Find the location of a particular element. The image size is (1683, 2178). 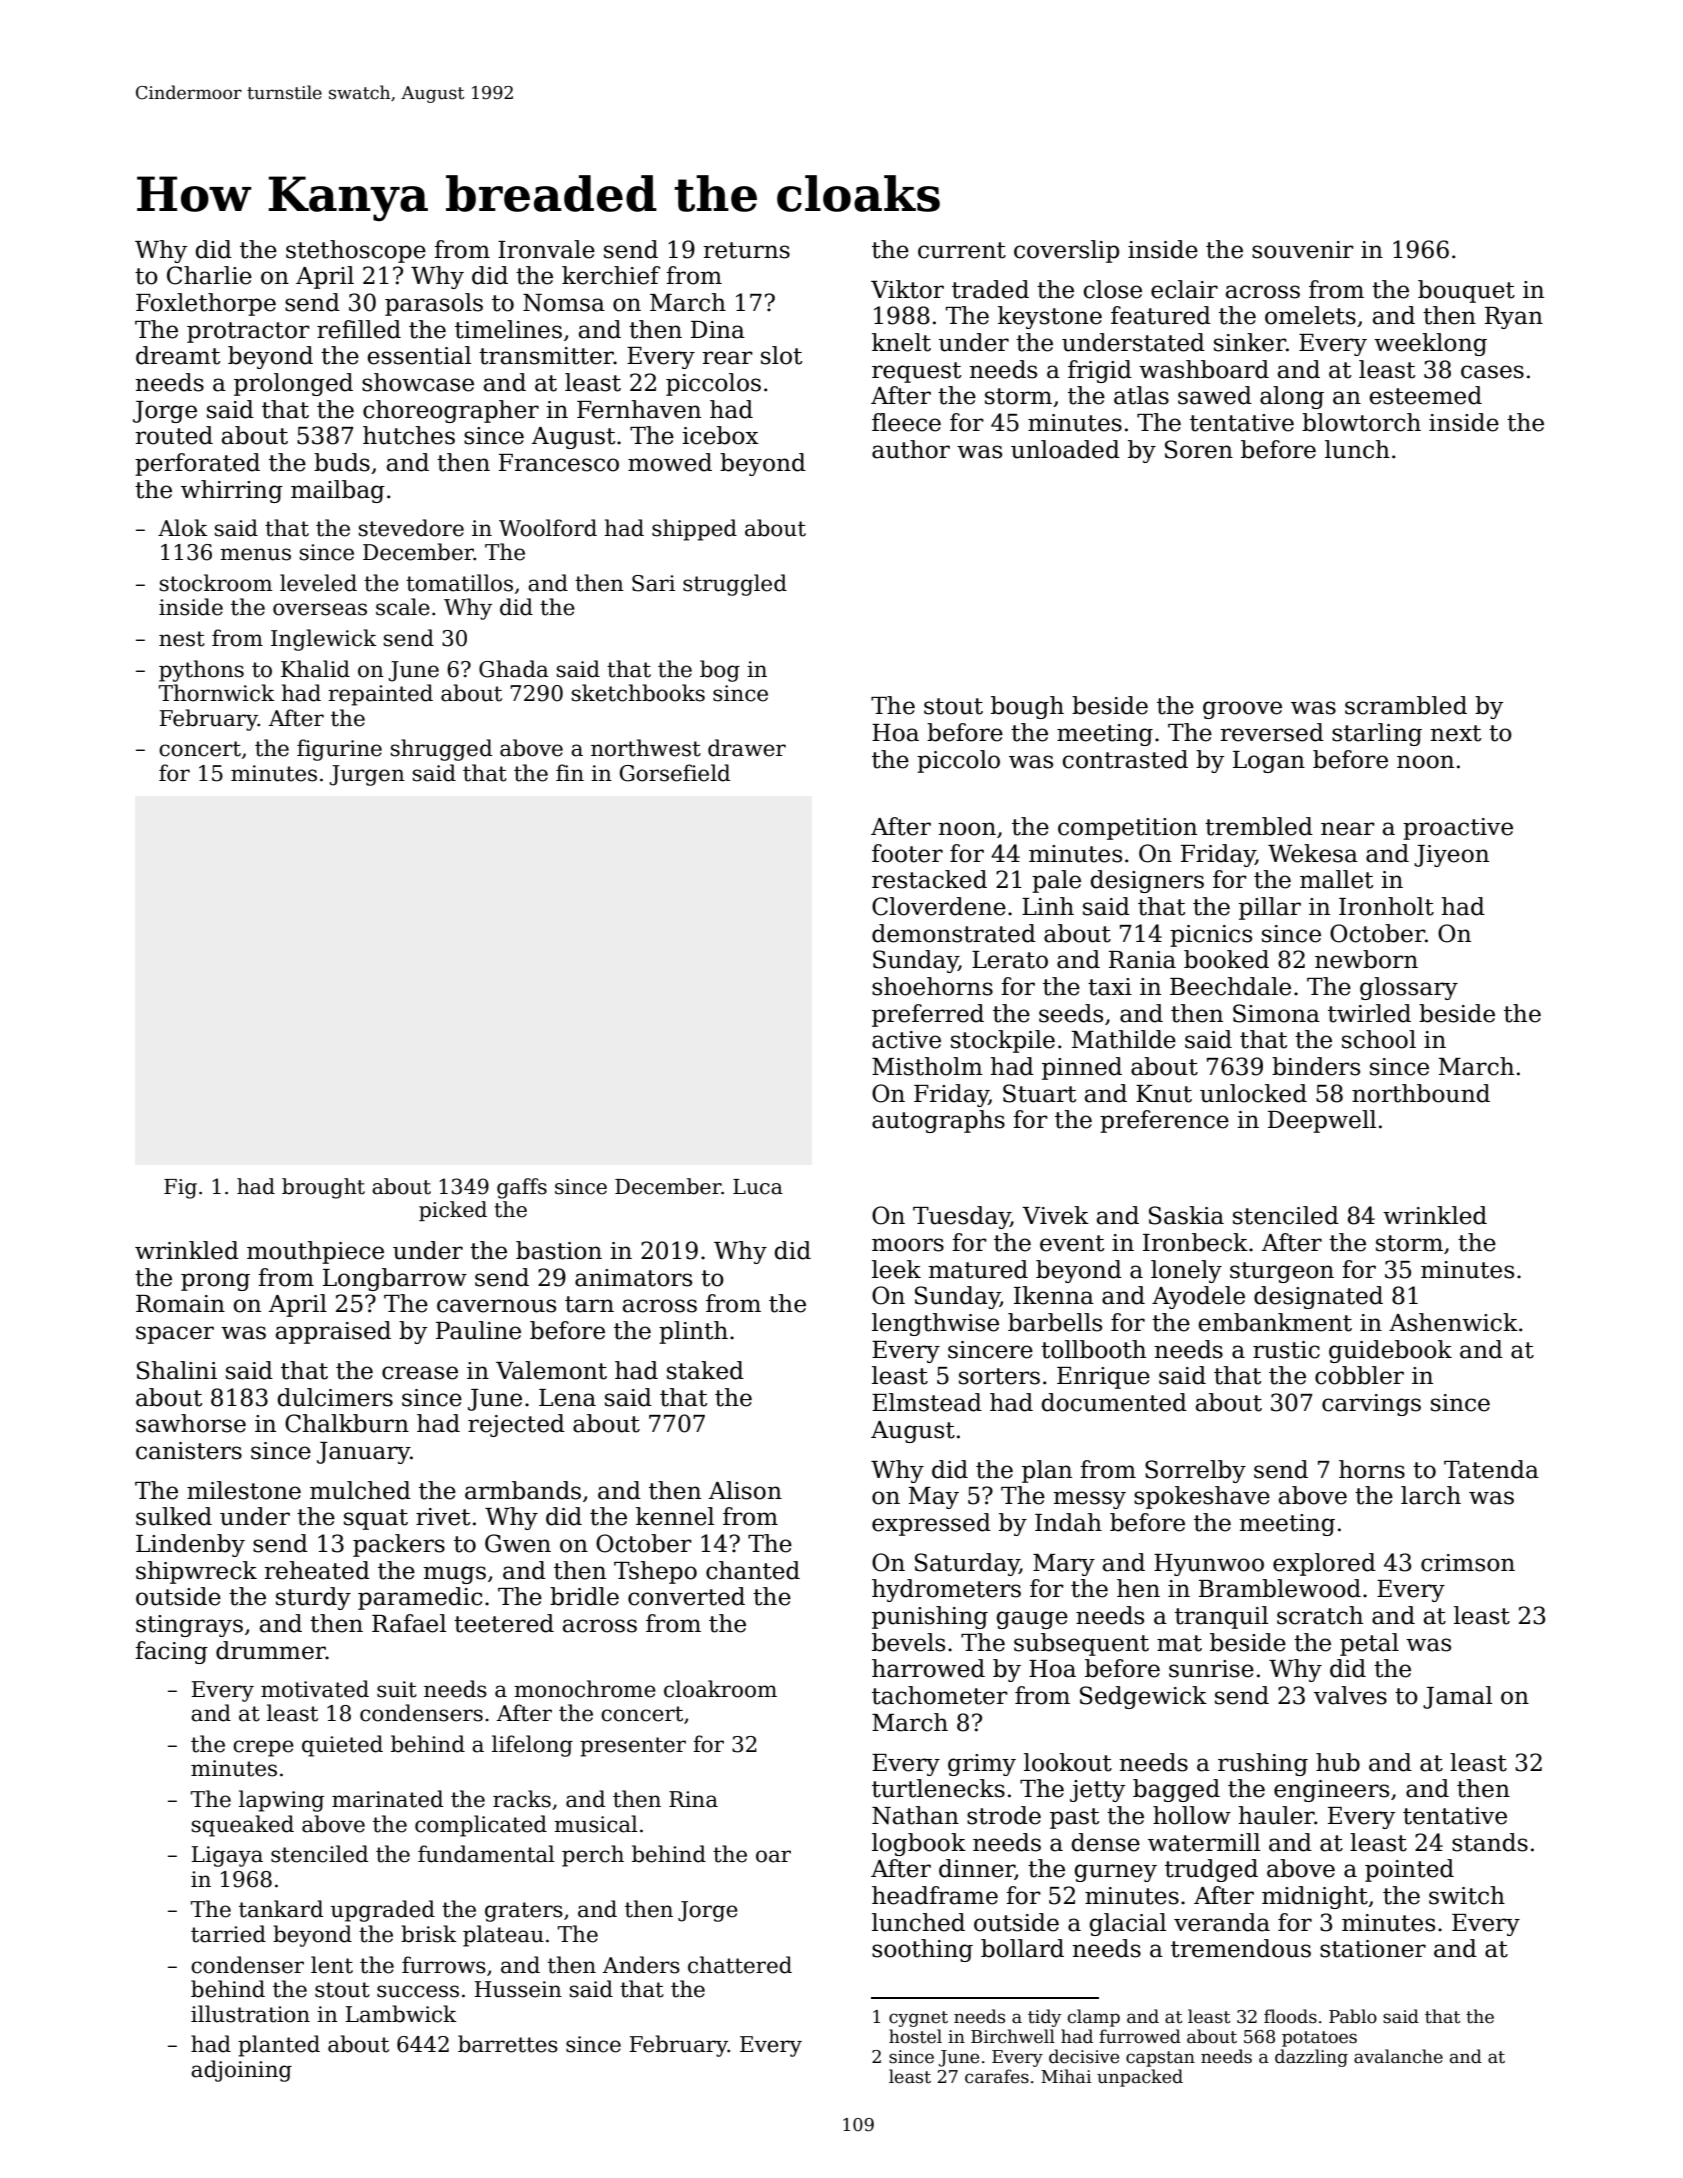

tarried is located at coordinates (228, 1934).
